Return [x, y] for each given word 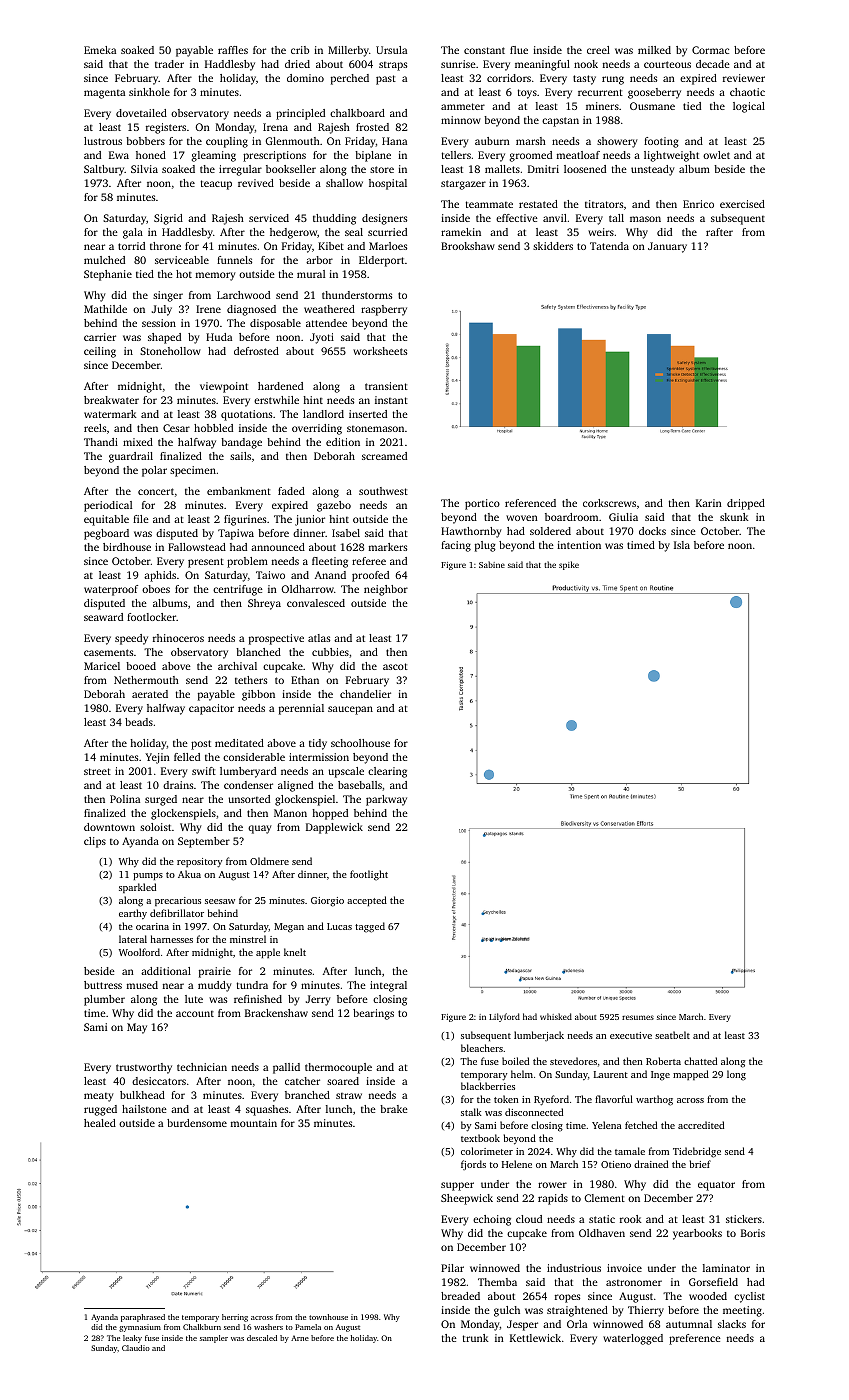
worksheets [380, 351]
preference [695, 1339]
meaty [99, 1097]
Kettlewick [535, 1338]
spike [569, 565]
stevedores [573, 1061]
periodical [108, 506]
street [97, 771]
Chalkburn [202, 1327]
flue [519, 50]
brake [394, 1109]
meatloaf [578, 155]
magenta [104, 94]
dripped [746, 504]
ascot [395, 666]
